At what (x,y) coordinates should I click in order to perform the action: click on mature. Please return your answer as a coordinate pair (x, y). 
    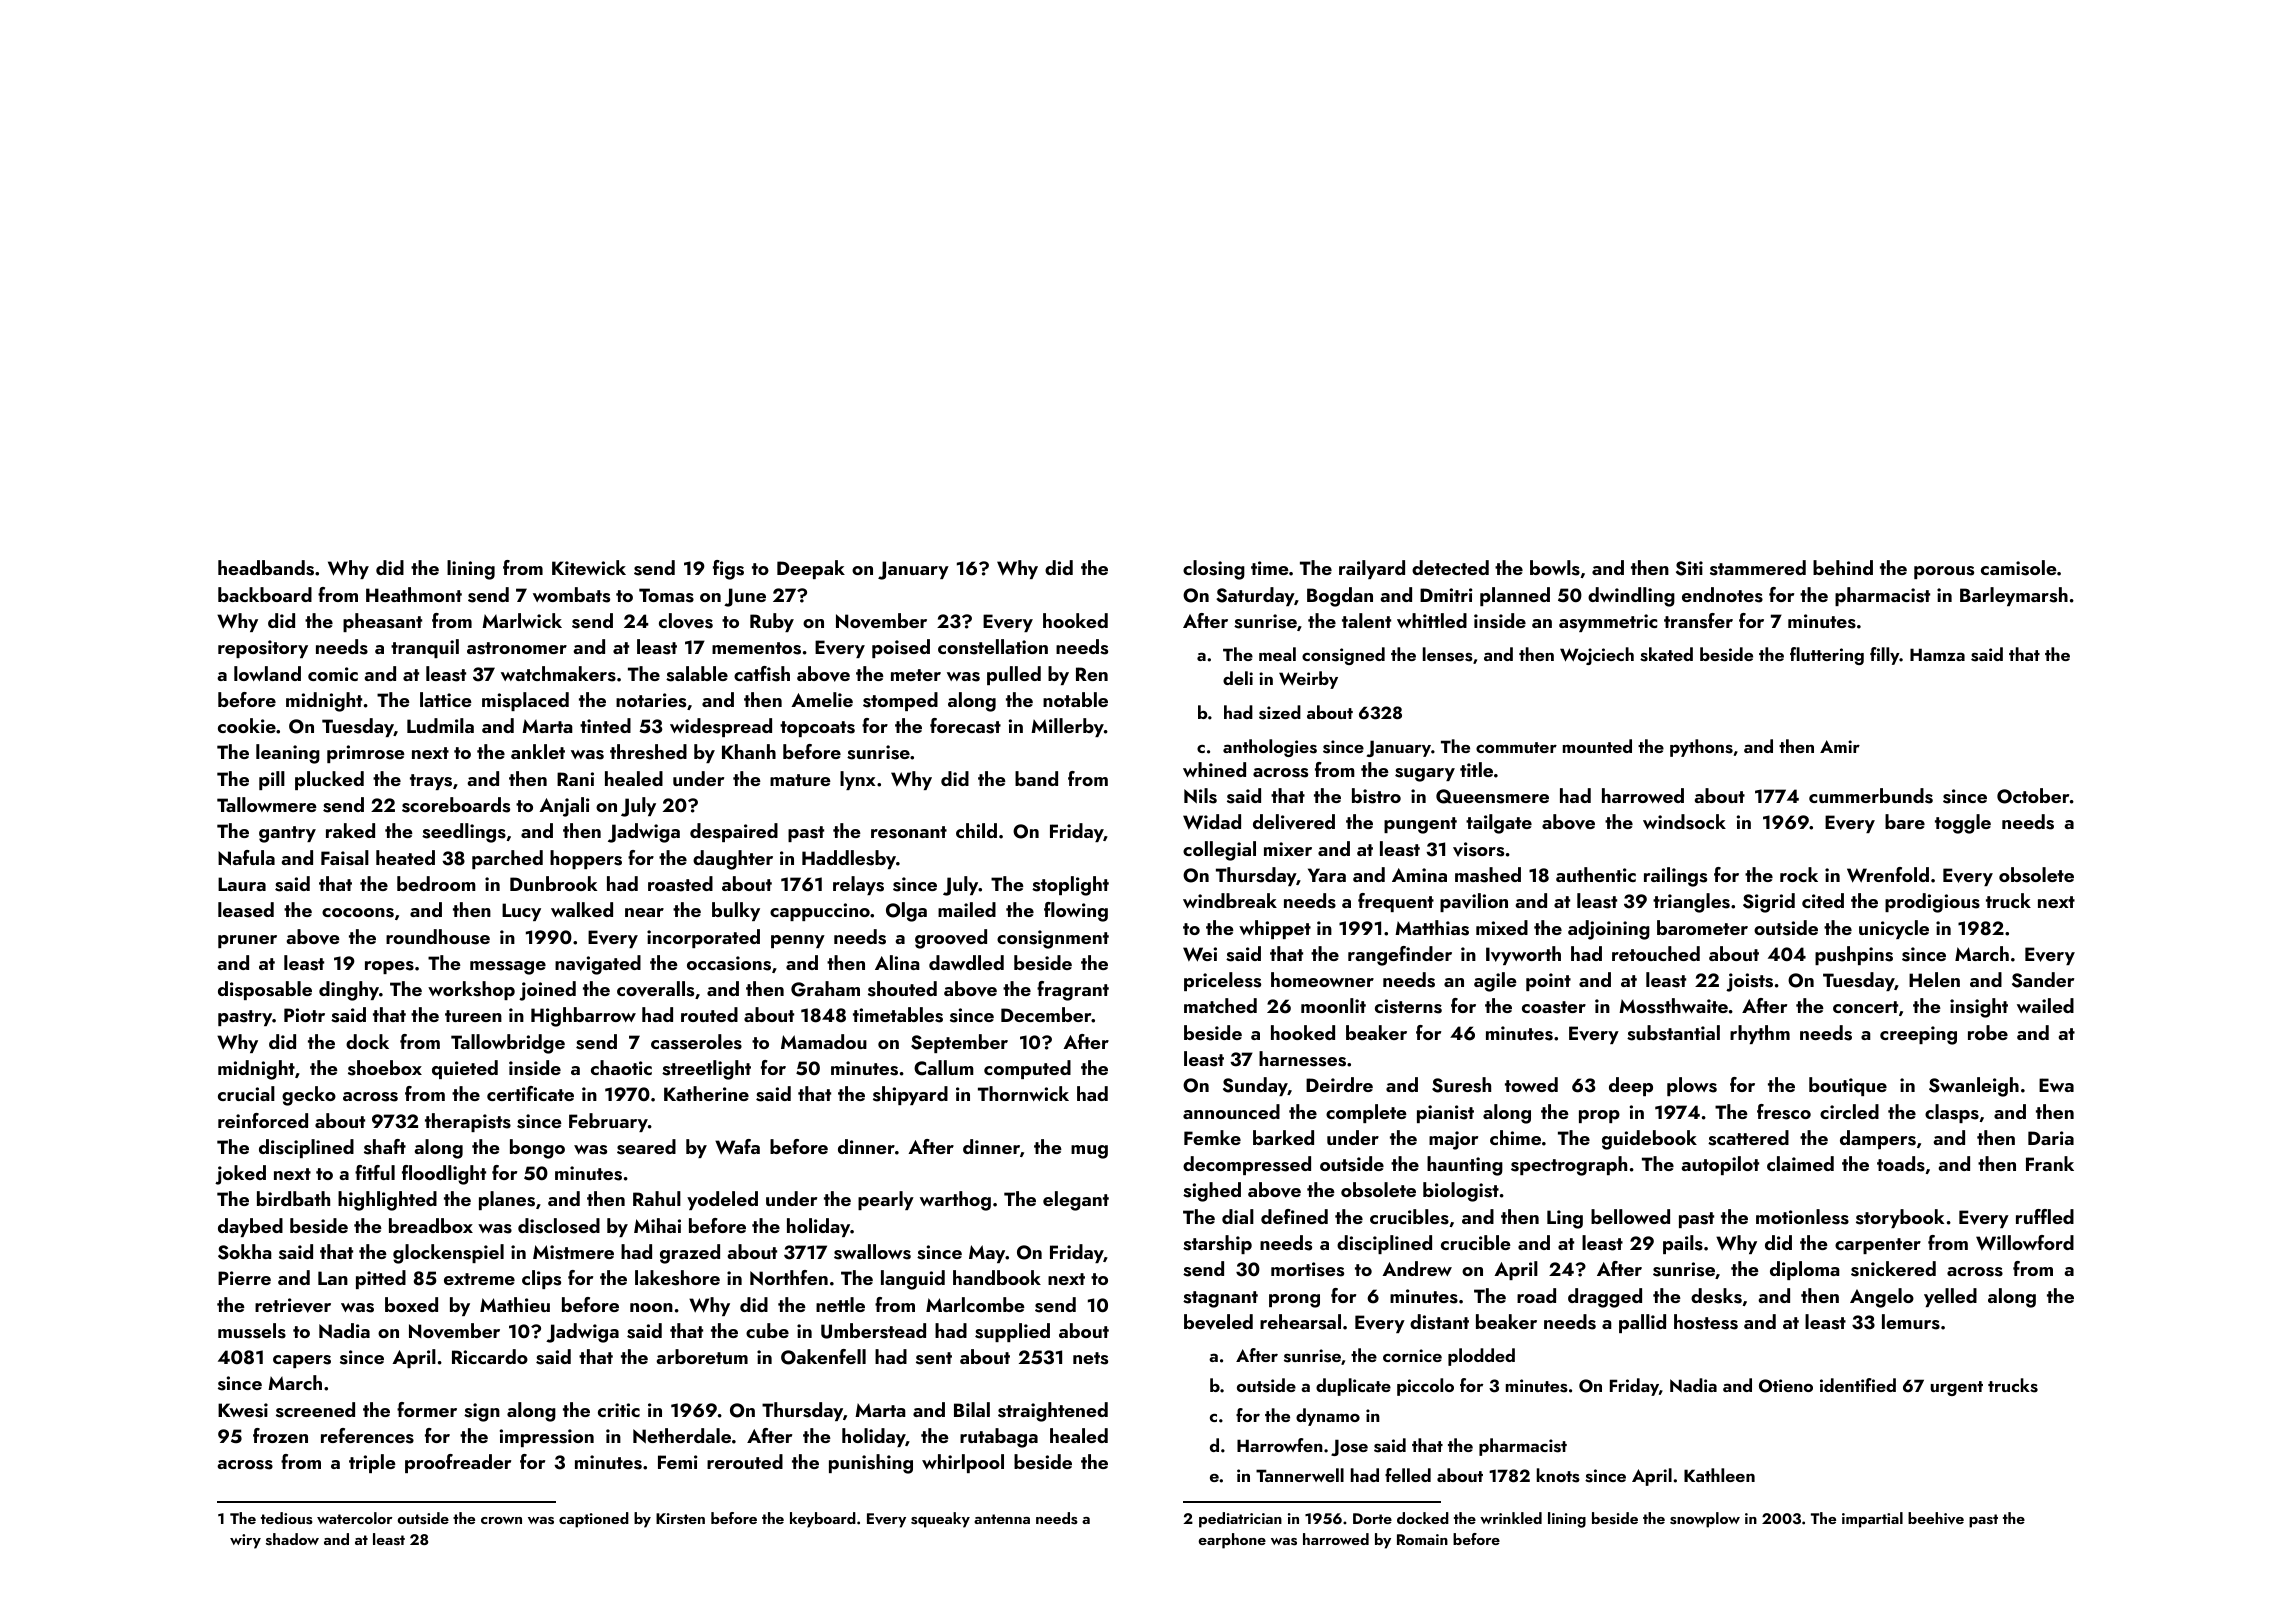
    Looking at the image, I should click on (800, 780).
